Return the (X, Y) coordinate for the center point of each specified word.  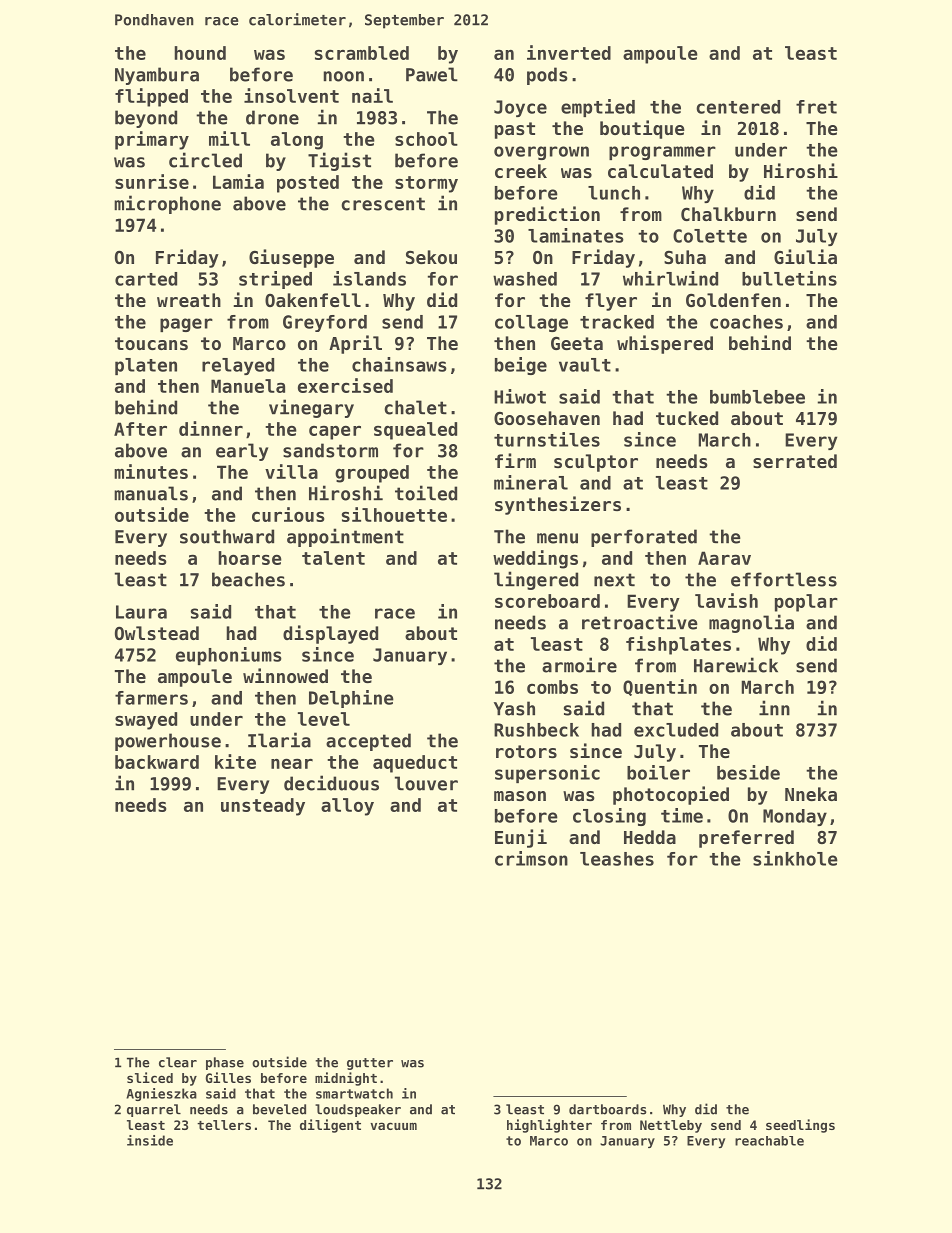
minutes (151, 471)
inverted (569, 52)
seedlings (800, 1126)
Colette (710, 236)
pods (547, 76)
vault (585, 365)
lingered (536, 580)
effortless (784, 579)
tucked (687, 418)
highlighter (549, 1126)
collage (531, 323)
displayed (330, 634)
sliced (150, 1077)
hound (200, 53)
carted (146, 279)
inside (150, 1140)
